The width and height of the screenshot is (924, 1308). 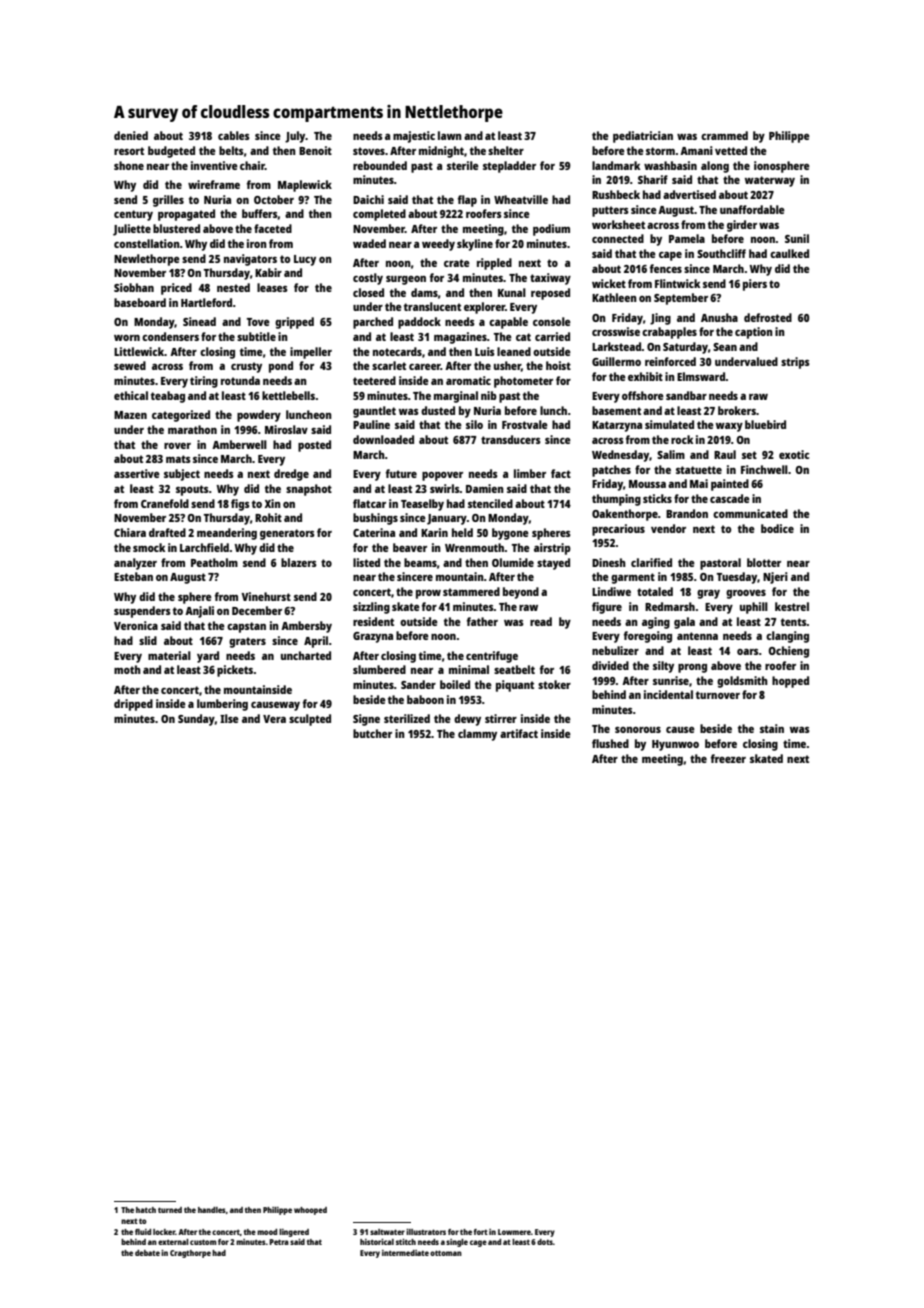 I want to click on Daichi, so click(x=368, y=199).
